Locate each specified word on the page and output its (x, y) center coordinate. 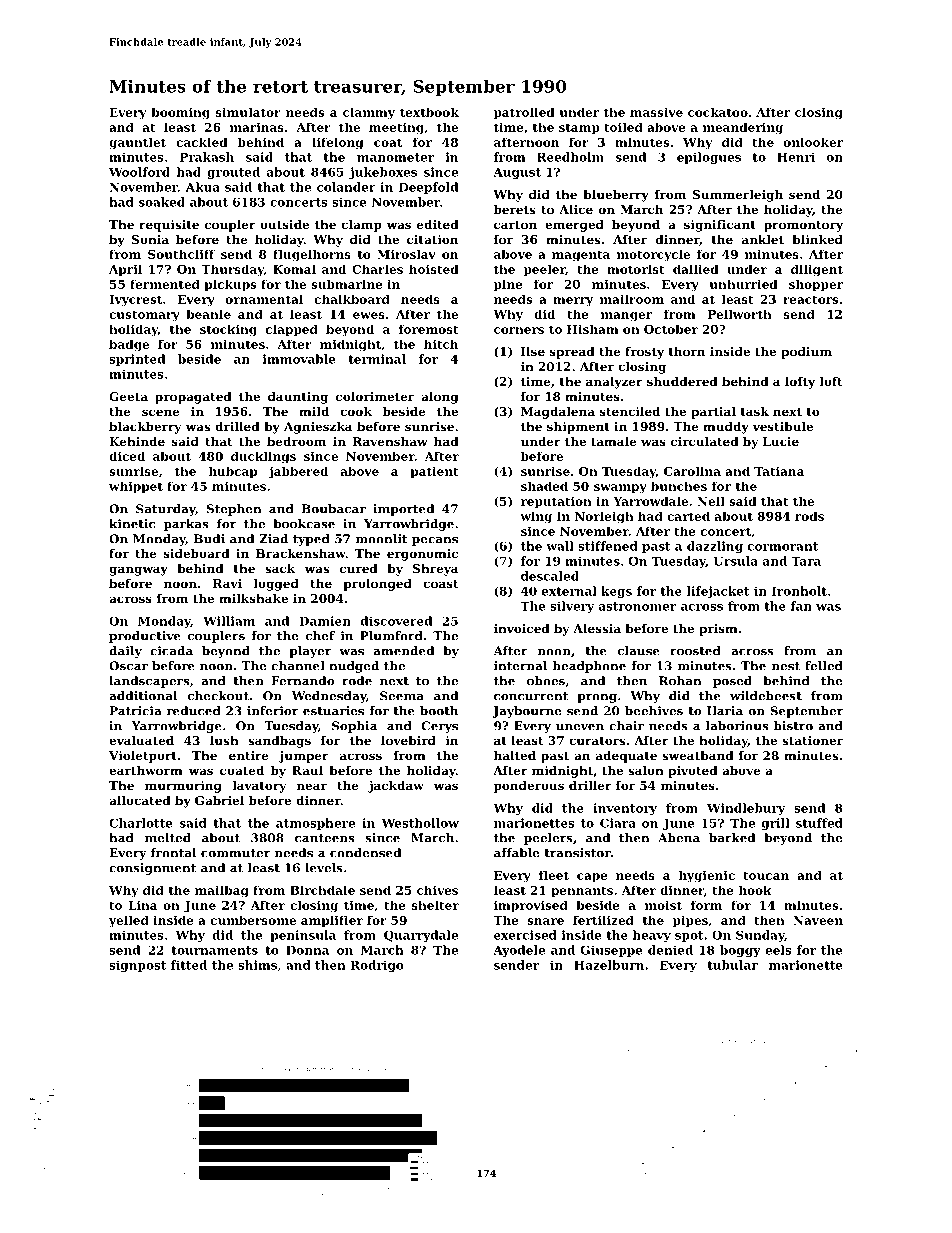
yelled (129, 921)
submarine (347, 284)
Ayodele (519, 951)
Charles (377, 269)
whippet (136, 487)
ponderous (529, 787)
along (439, 398)
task (755, 411)
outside (284, 224)
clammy (369, 113)
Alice (576, 209)
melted (168, 838)
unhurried (744, 284)
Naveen (818, 920)
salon (646, 770)
